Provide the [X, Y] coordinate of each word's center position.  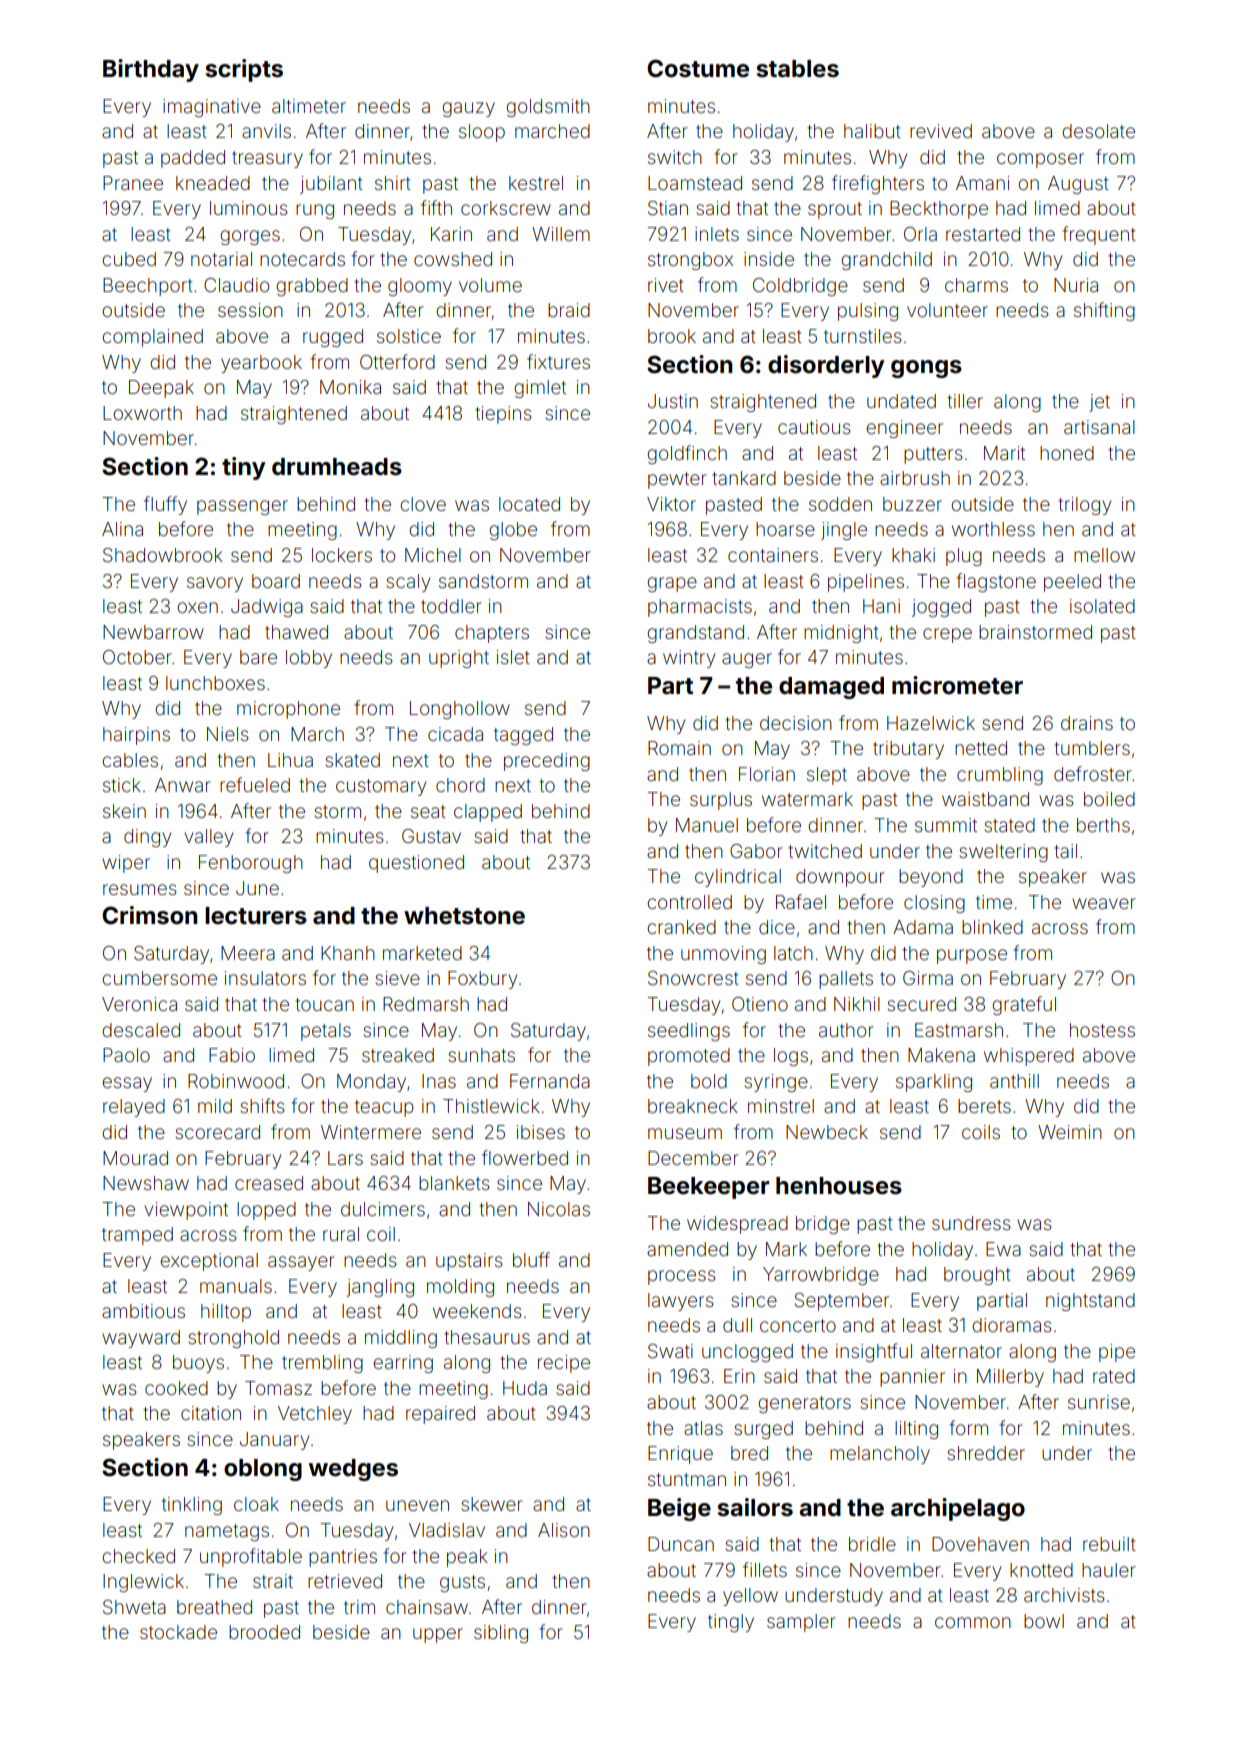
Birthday [151, 70]
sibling [501, 1634]
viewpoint [186, 1211]
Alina [122, 529]
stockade [178, 1632]
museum [685, 1133]
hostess [1102, 1030]
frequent [1099, 235]
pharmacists [700, 608]
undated [901, 401]
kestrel [536, 183]
